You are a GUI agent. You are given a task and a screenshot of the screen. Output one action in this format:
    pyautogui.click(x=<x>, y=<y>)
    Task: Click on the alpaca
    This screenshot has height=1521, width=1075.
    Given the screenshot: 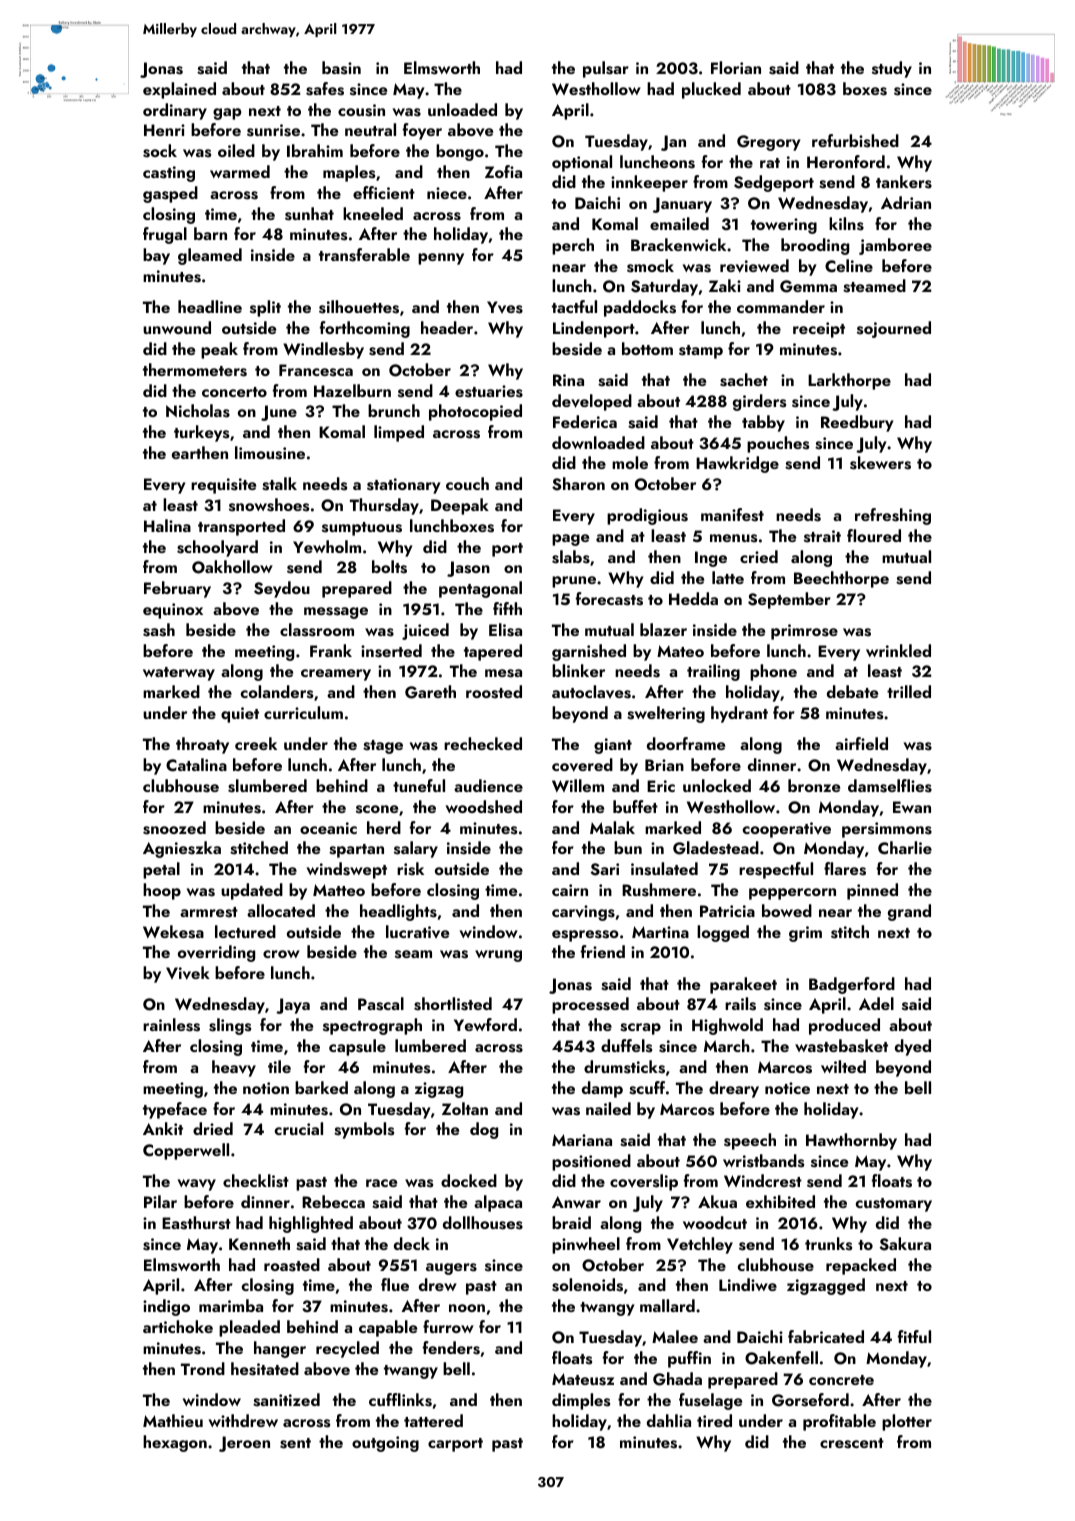 What is the action you would take?
    pyautogui.click(x=498, y=1203)
